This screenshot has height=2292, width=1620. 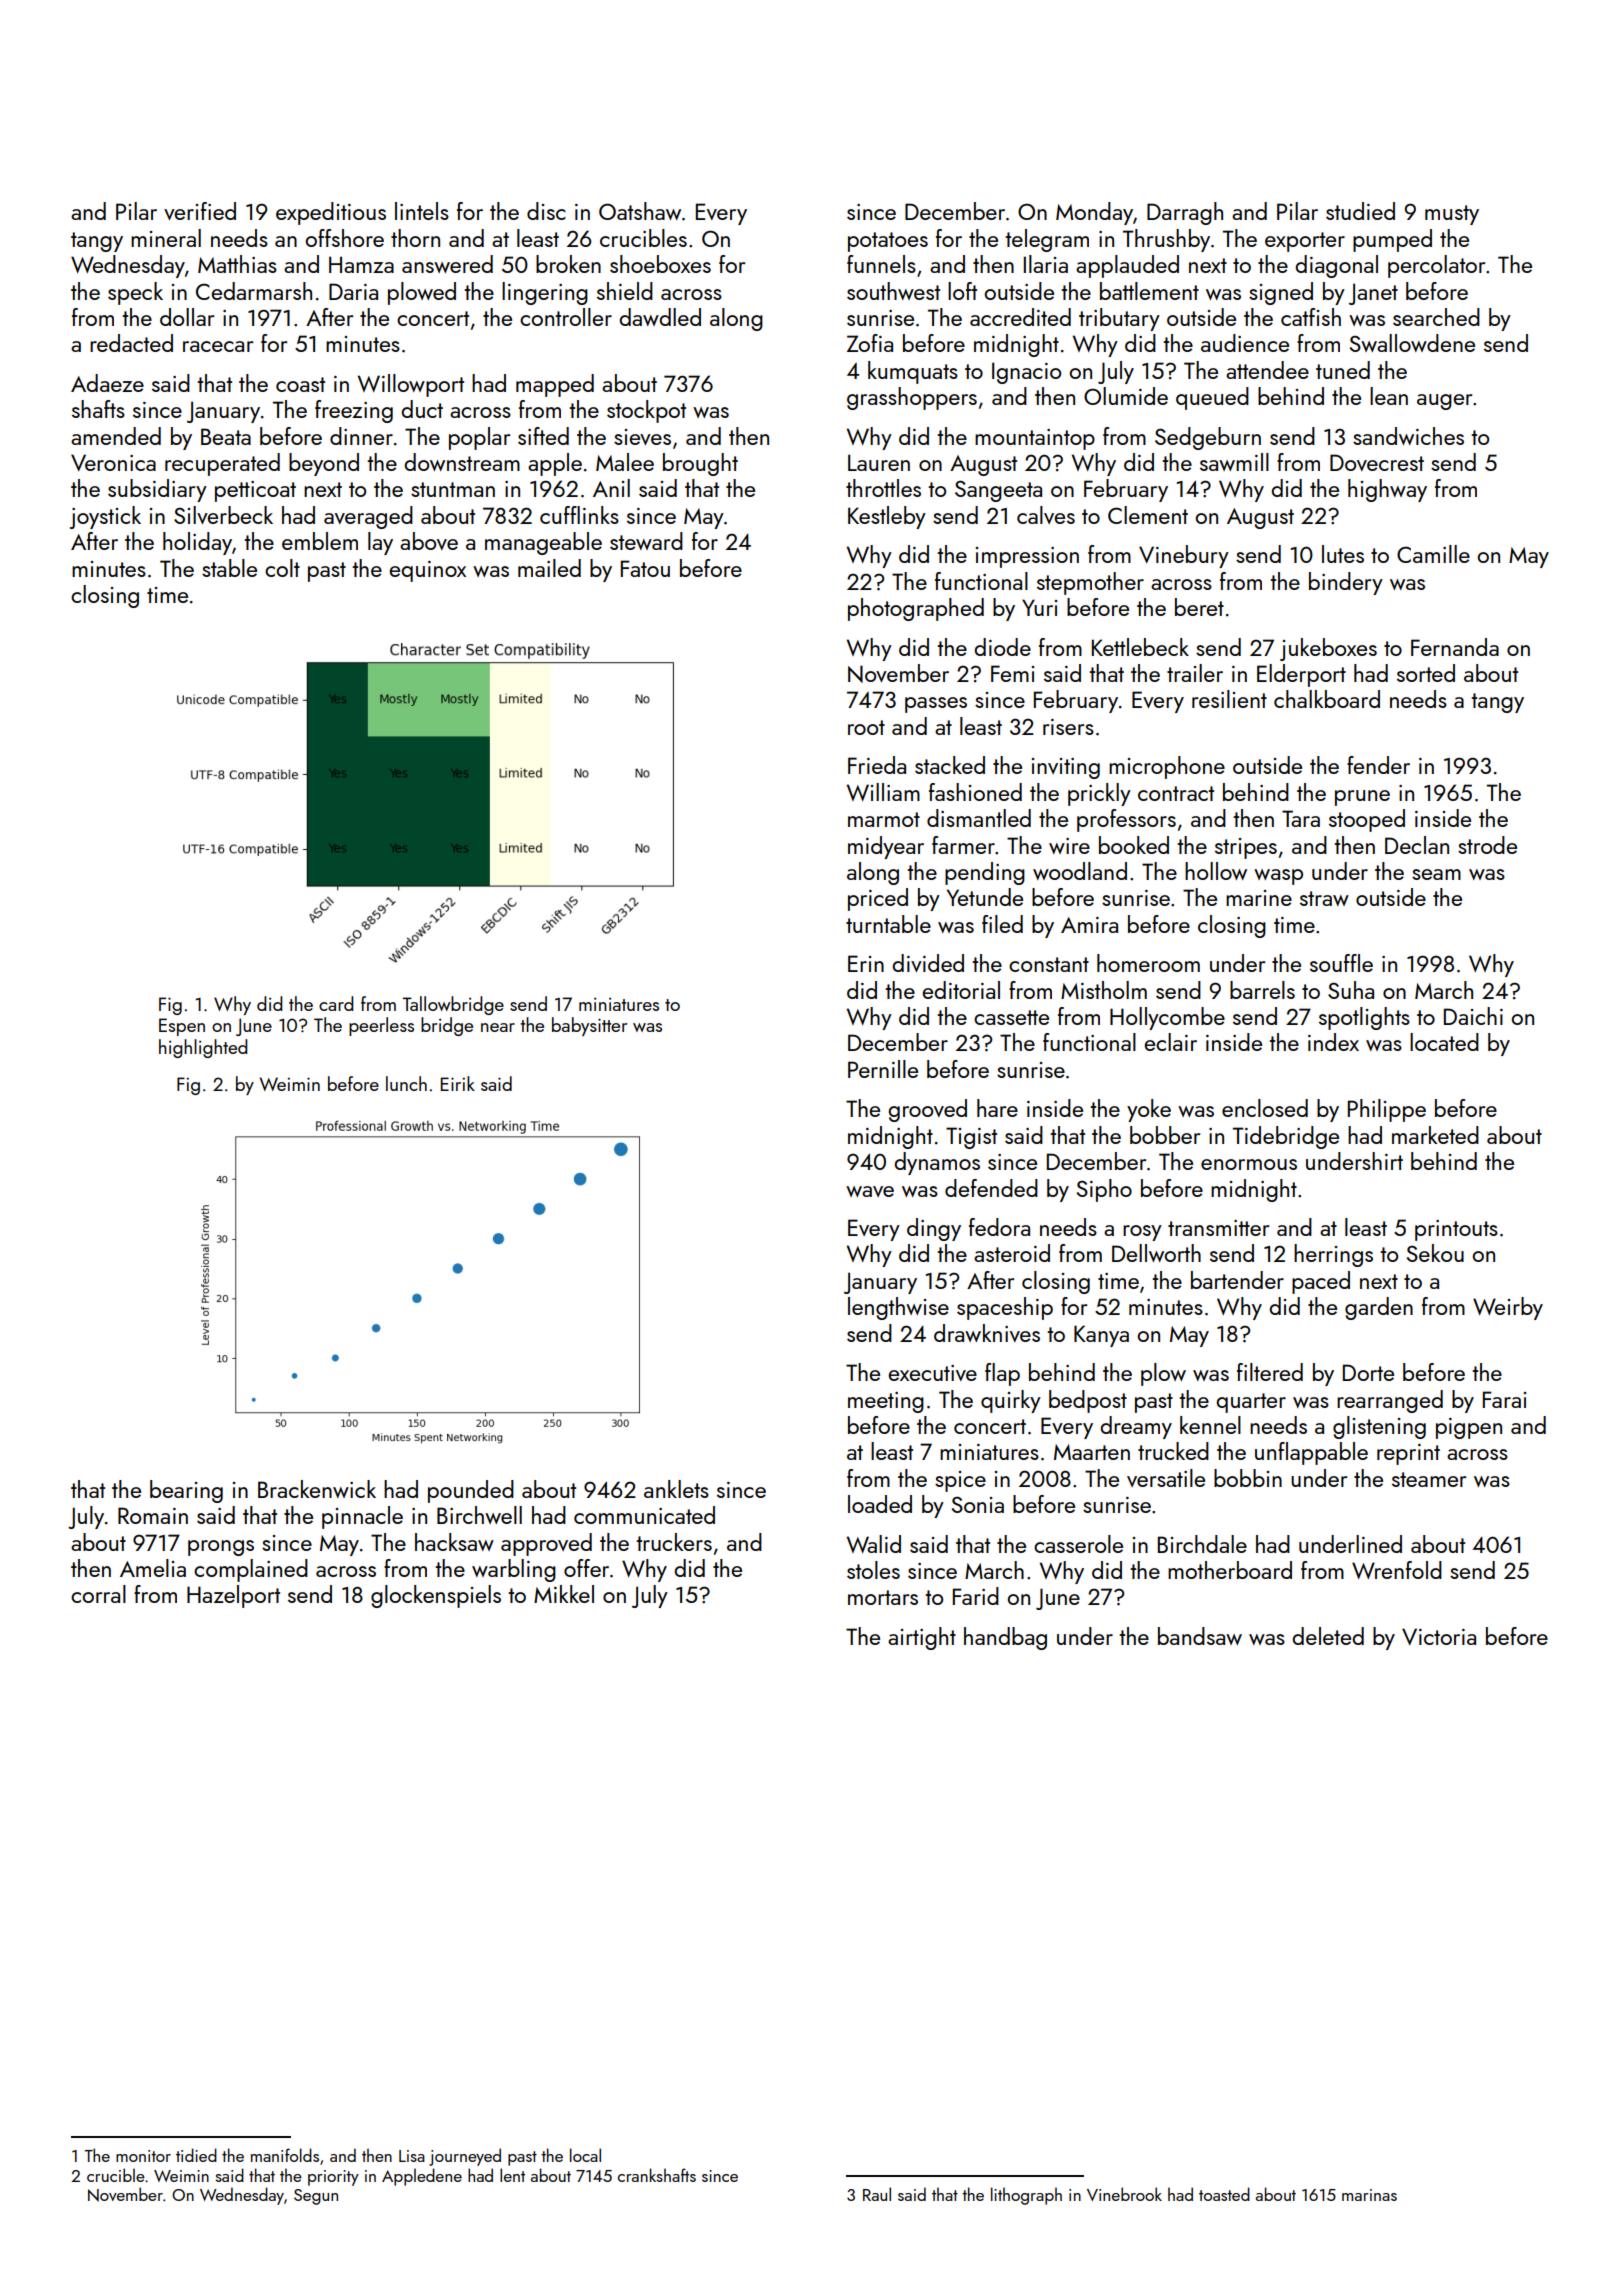 What do you see at coordinates (143, 2156) in the screenshot?
I see `monitor` at bounding box center [143, 2156].
